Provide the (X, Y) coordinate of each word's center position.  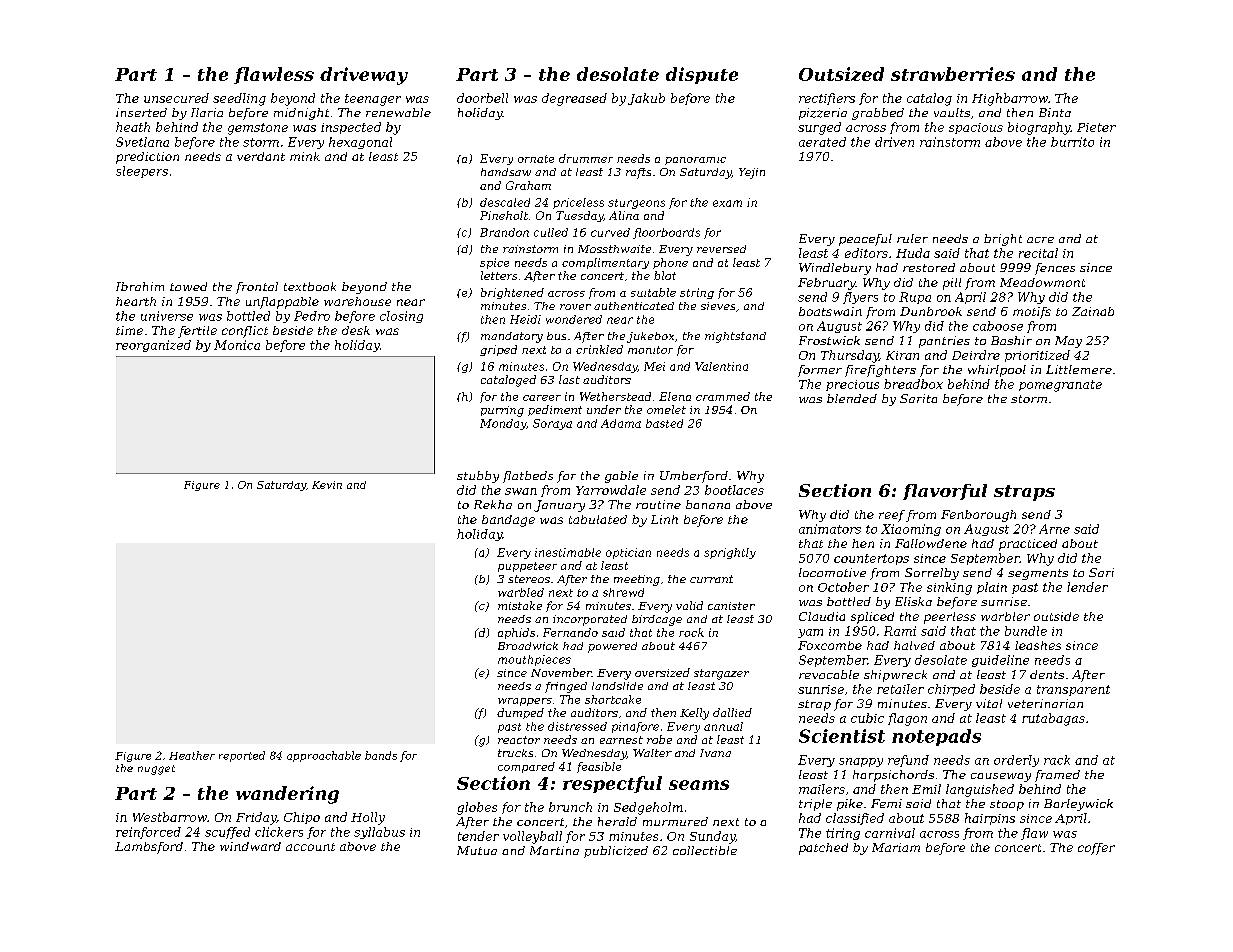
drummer (586, 158)
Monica (237, 345)
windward (250, 846)
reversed (721, 249)
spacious (976, 128)
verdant (261, 156)
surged (819, 128)
